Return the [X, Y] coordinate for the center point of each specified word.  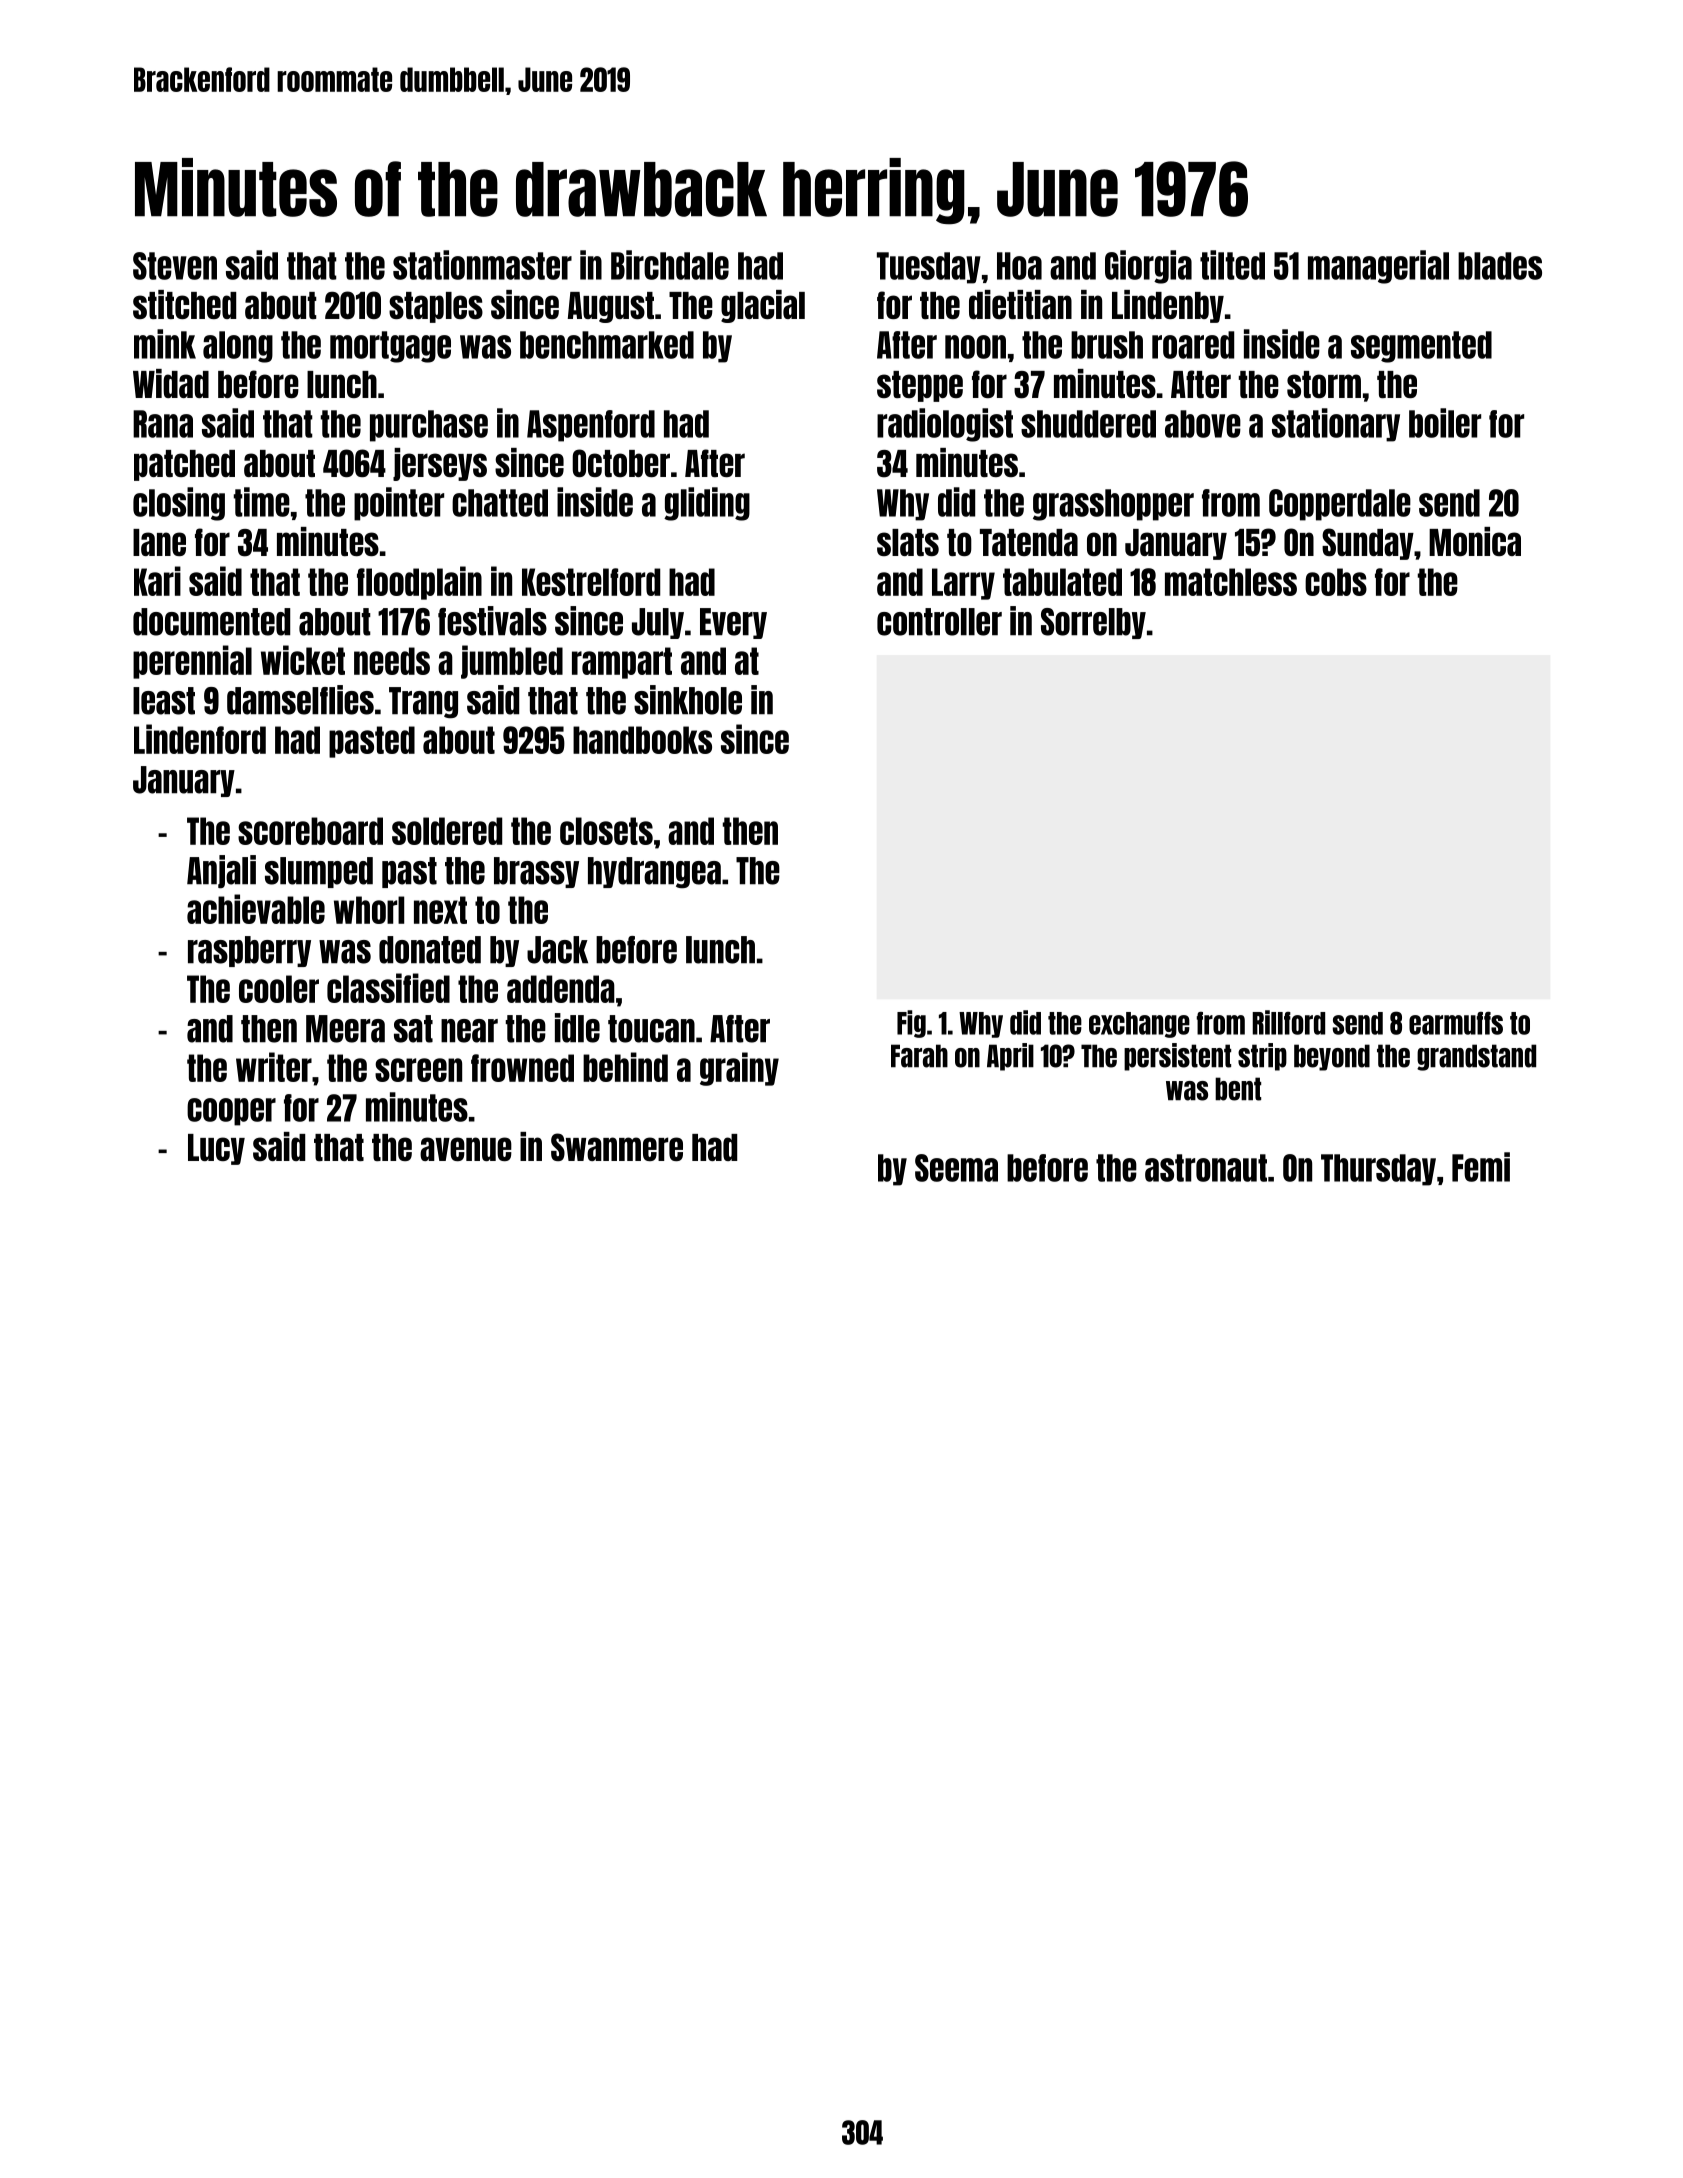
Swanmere [617, 1147]
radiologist [945, 425]
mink [165, 344]
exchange [1139, 1025]
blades [1500, 266]
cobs [1336, 582]
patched [184, 465]
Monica [1475, 541]
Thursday [1378, 1170]
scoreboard [310, 831]
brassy [536, 872]
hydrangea [654, 873]
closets [606, 831]
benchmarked [607, 345]
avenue [466, 1149]
